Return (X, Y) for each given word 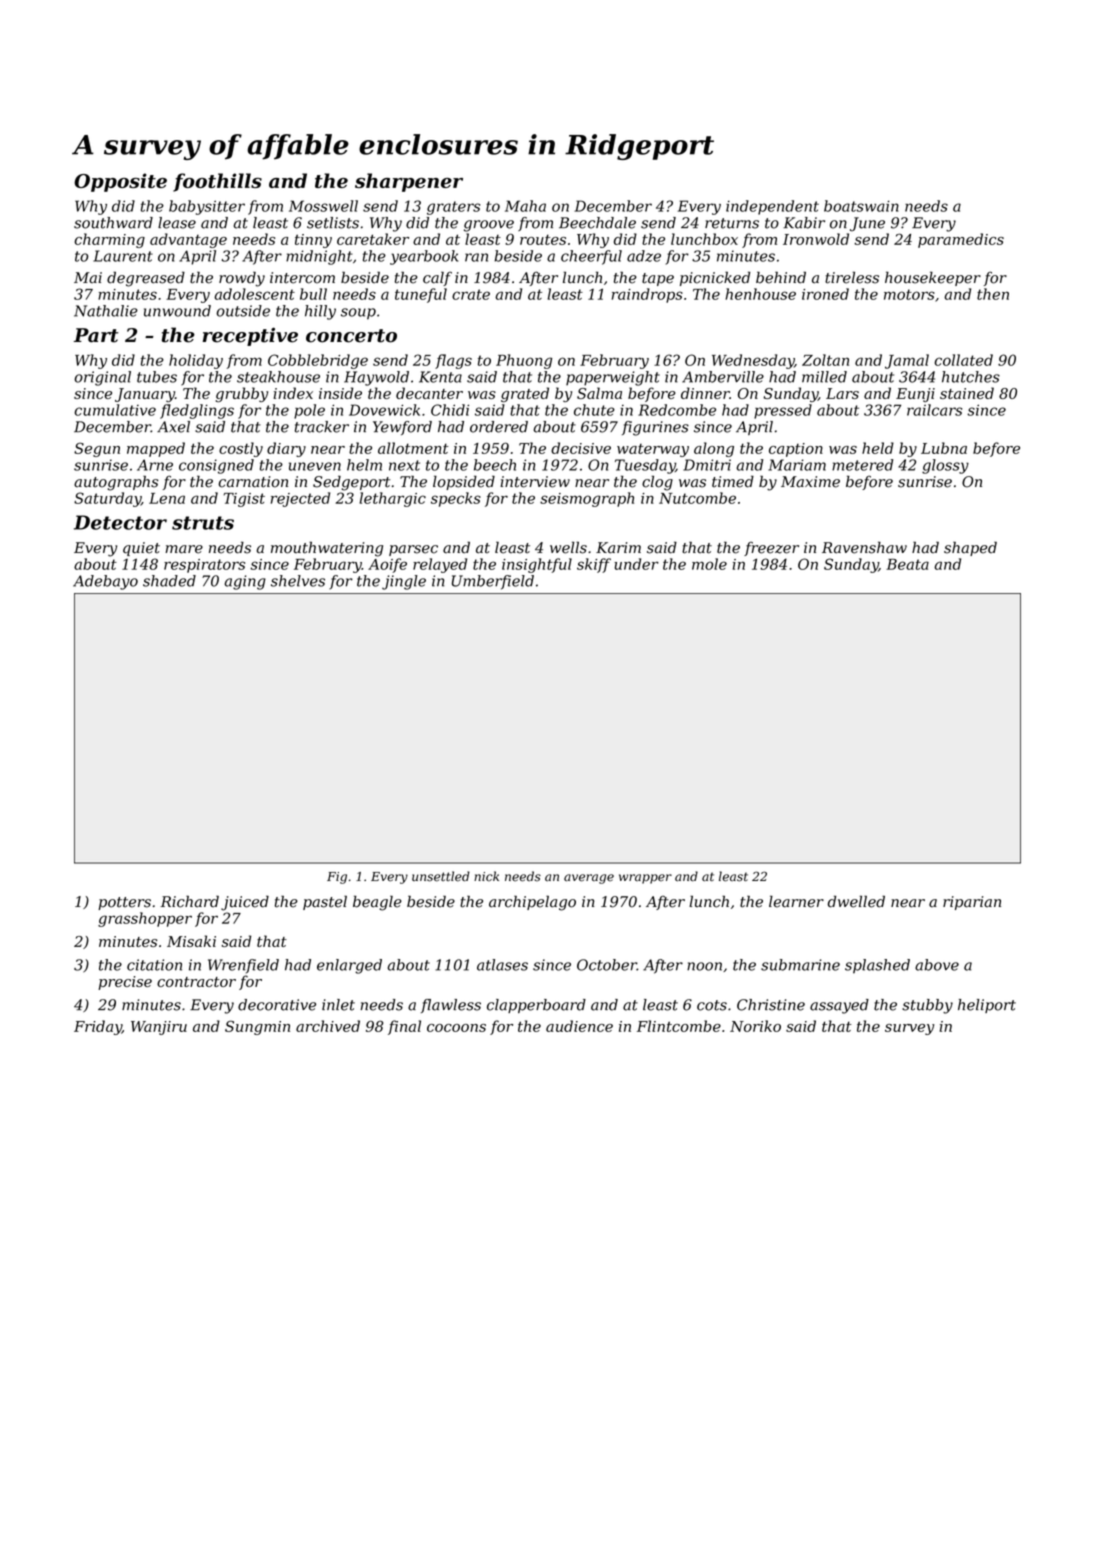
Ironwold (816, 239)
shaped (970, 549)
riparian (972, 903)
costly (241, 449)
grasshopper (145, 919)
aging (245, 582)
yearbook (424, 257)
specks (456, 499)
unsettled (441, 876)
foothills (217, 182)
